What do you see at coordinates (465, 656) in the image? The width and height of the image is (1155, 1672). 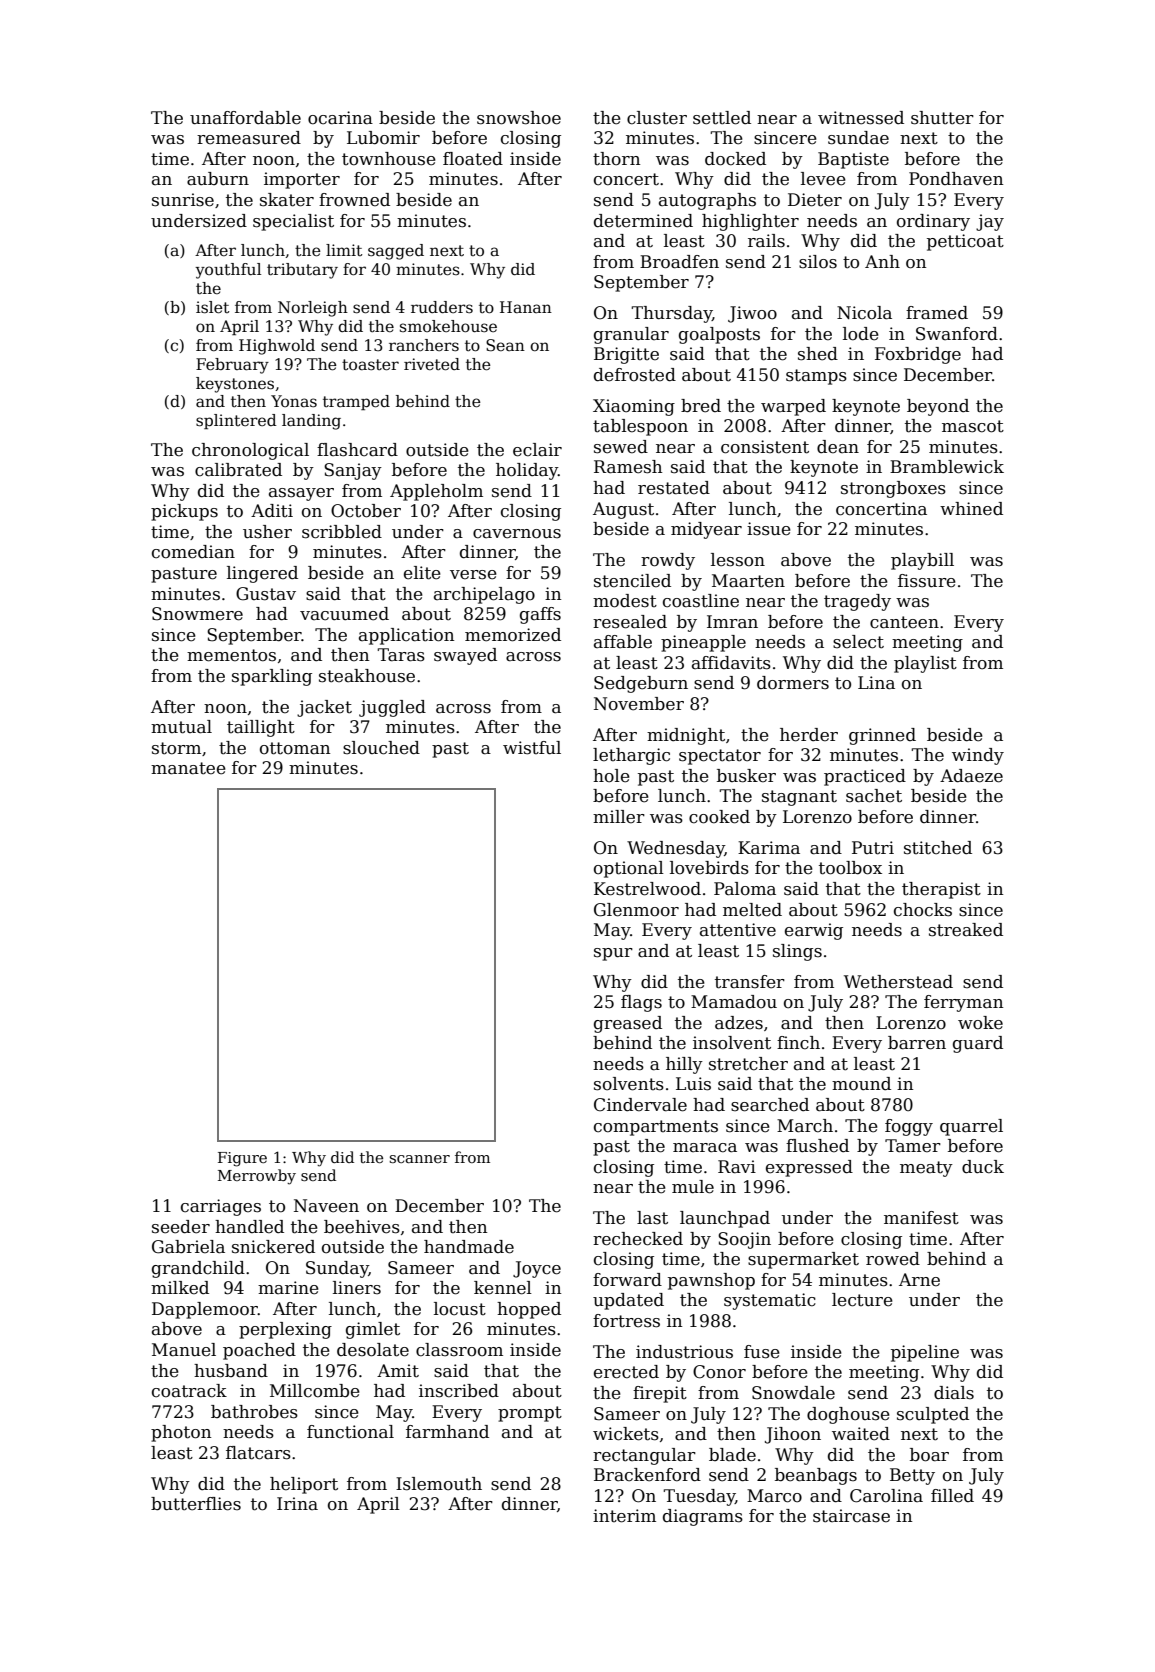 I see `swayed` at bounding box center [465, 656].
